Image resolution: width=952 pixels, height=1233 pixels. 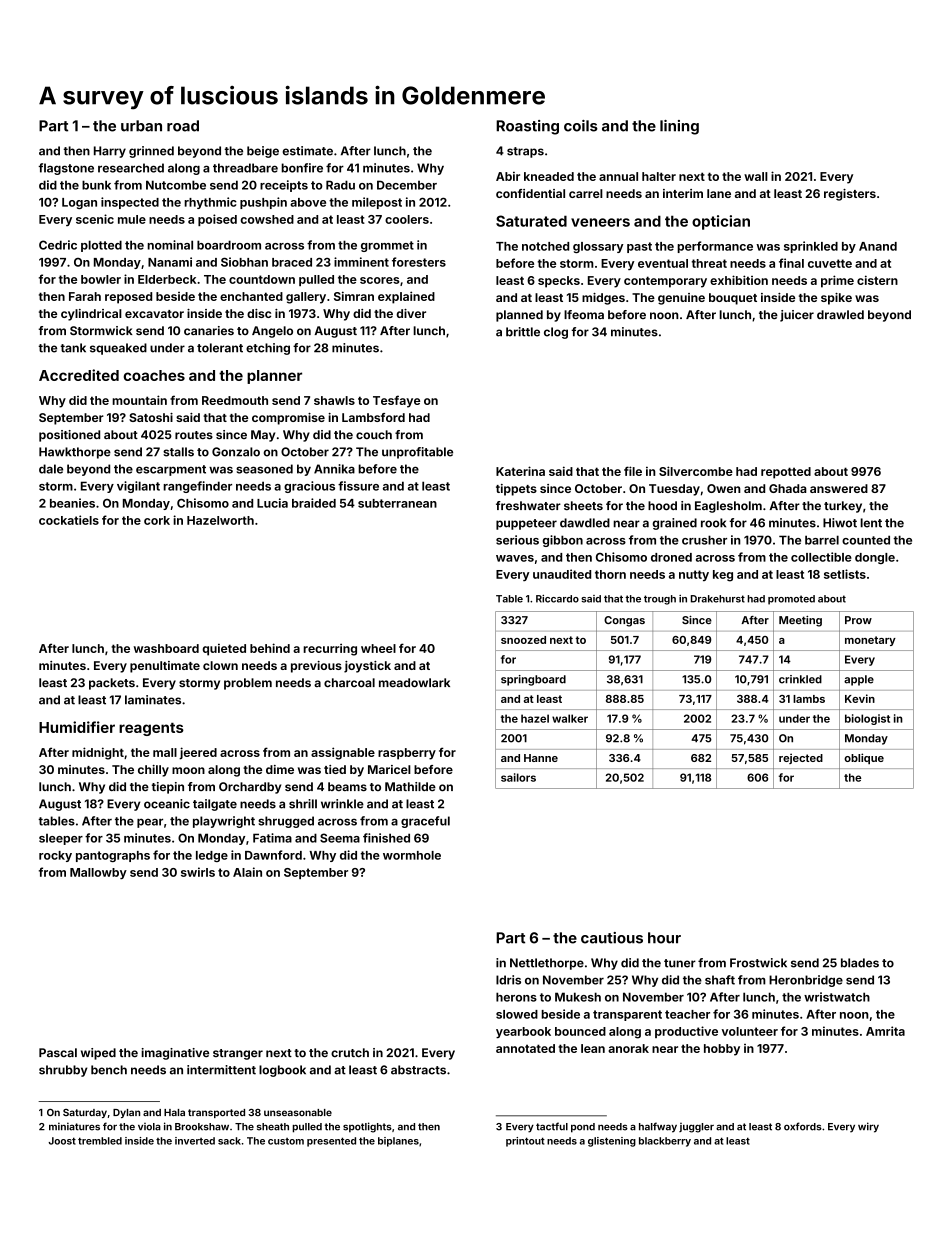 What do you see at coordinates (679, 127) in the screenshot?
I see `lining` at bounding box center [679, 127].
